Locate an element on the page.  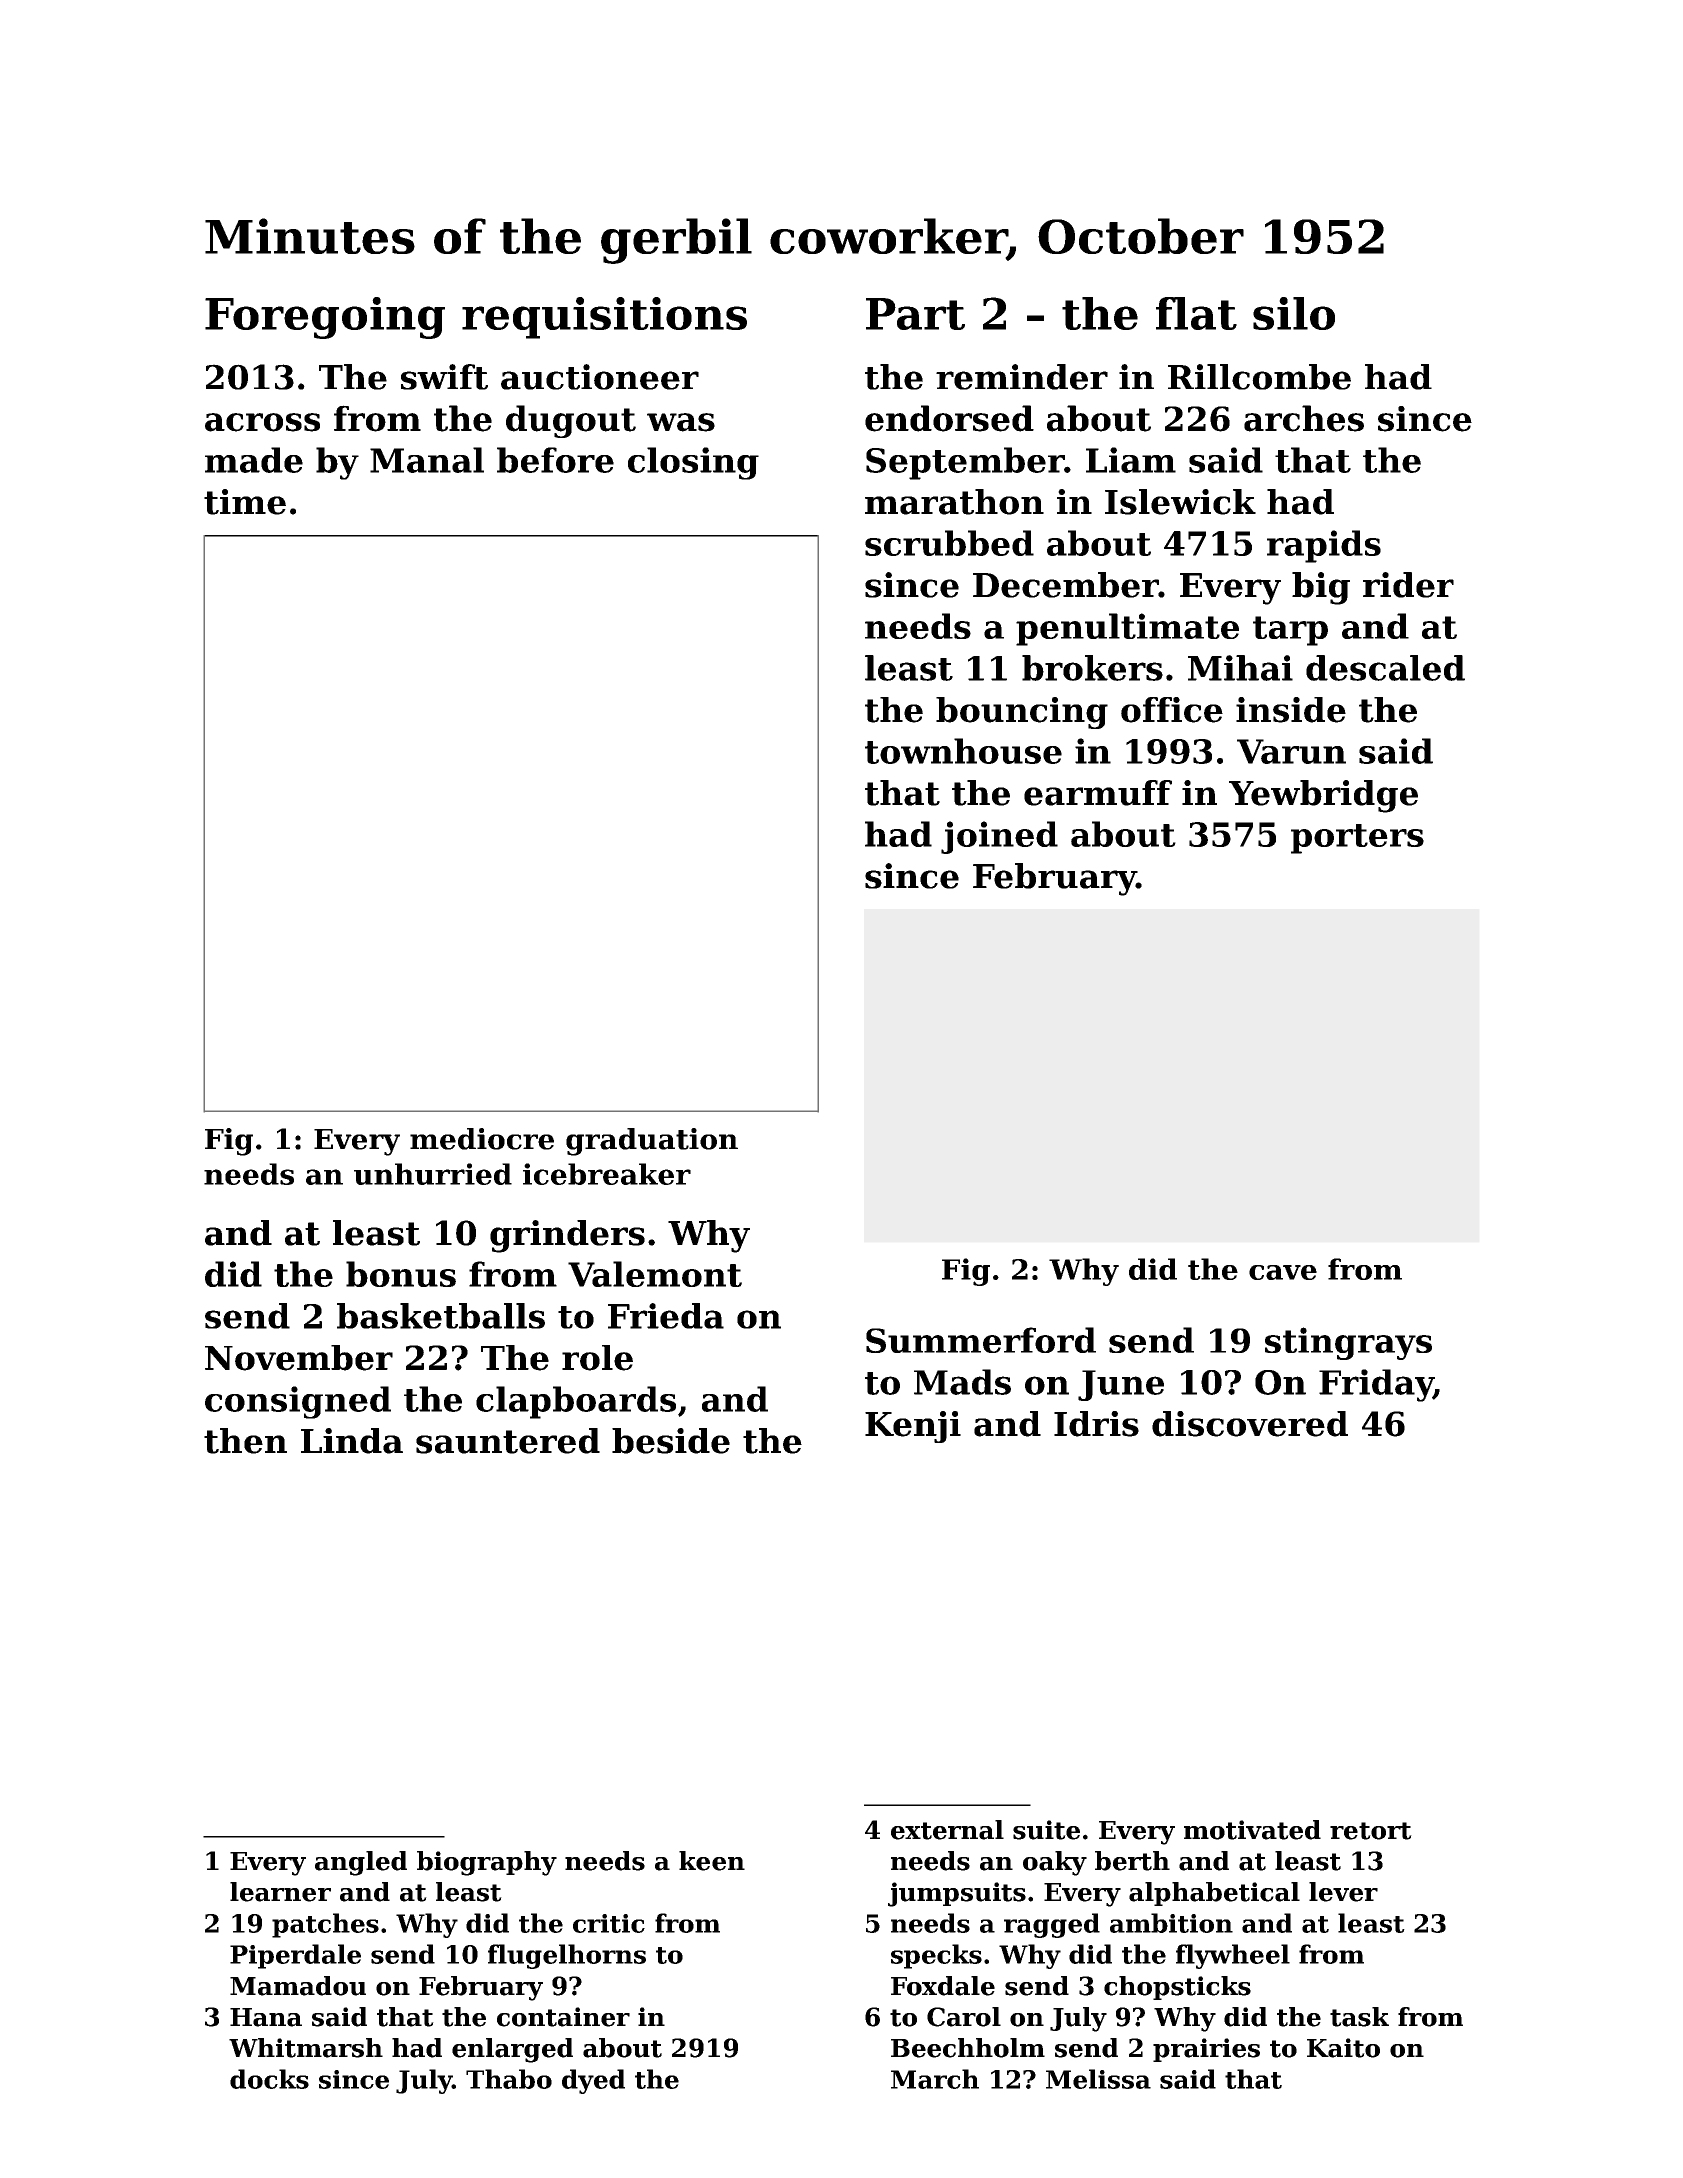
time is located at coordinates (245, 502).
